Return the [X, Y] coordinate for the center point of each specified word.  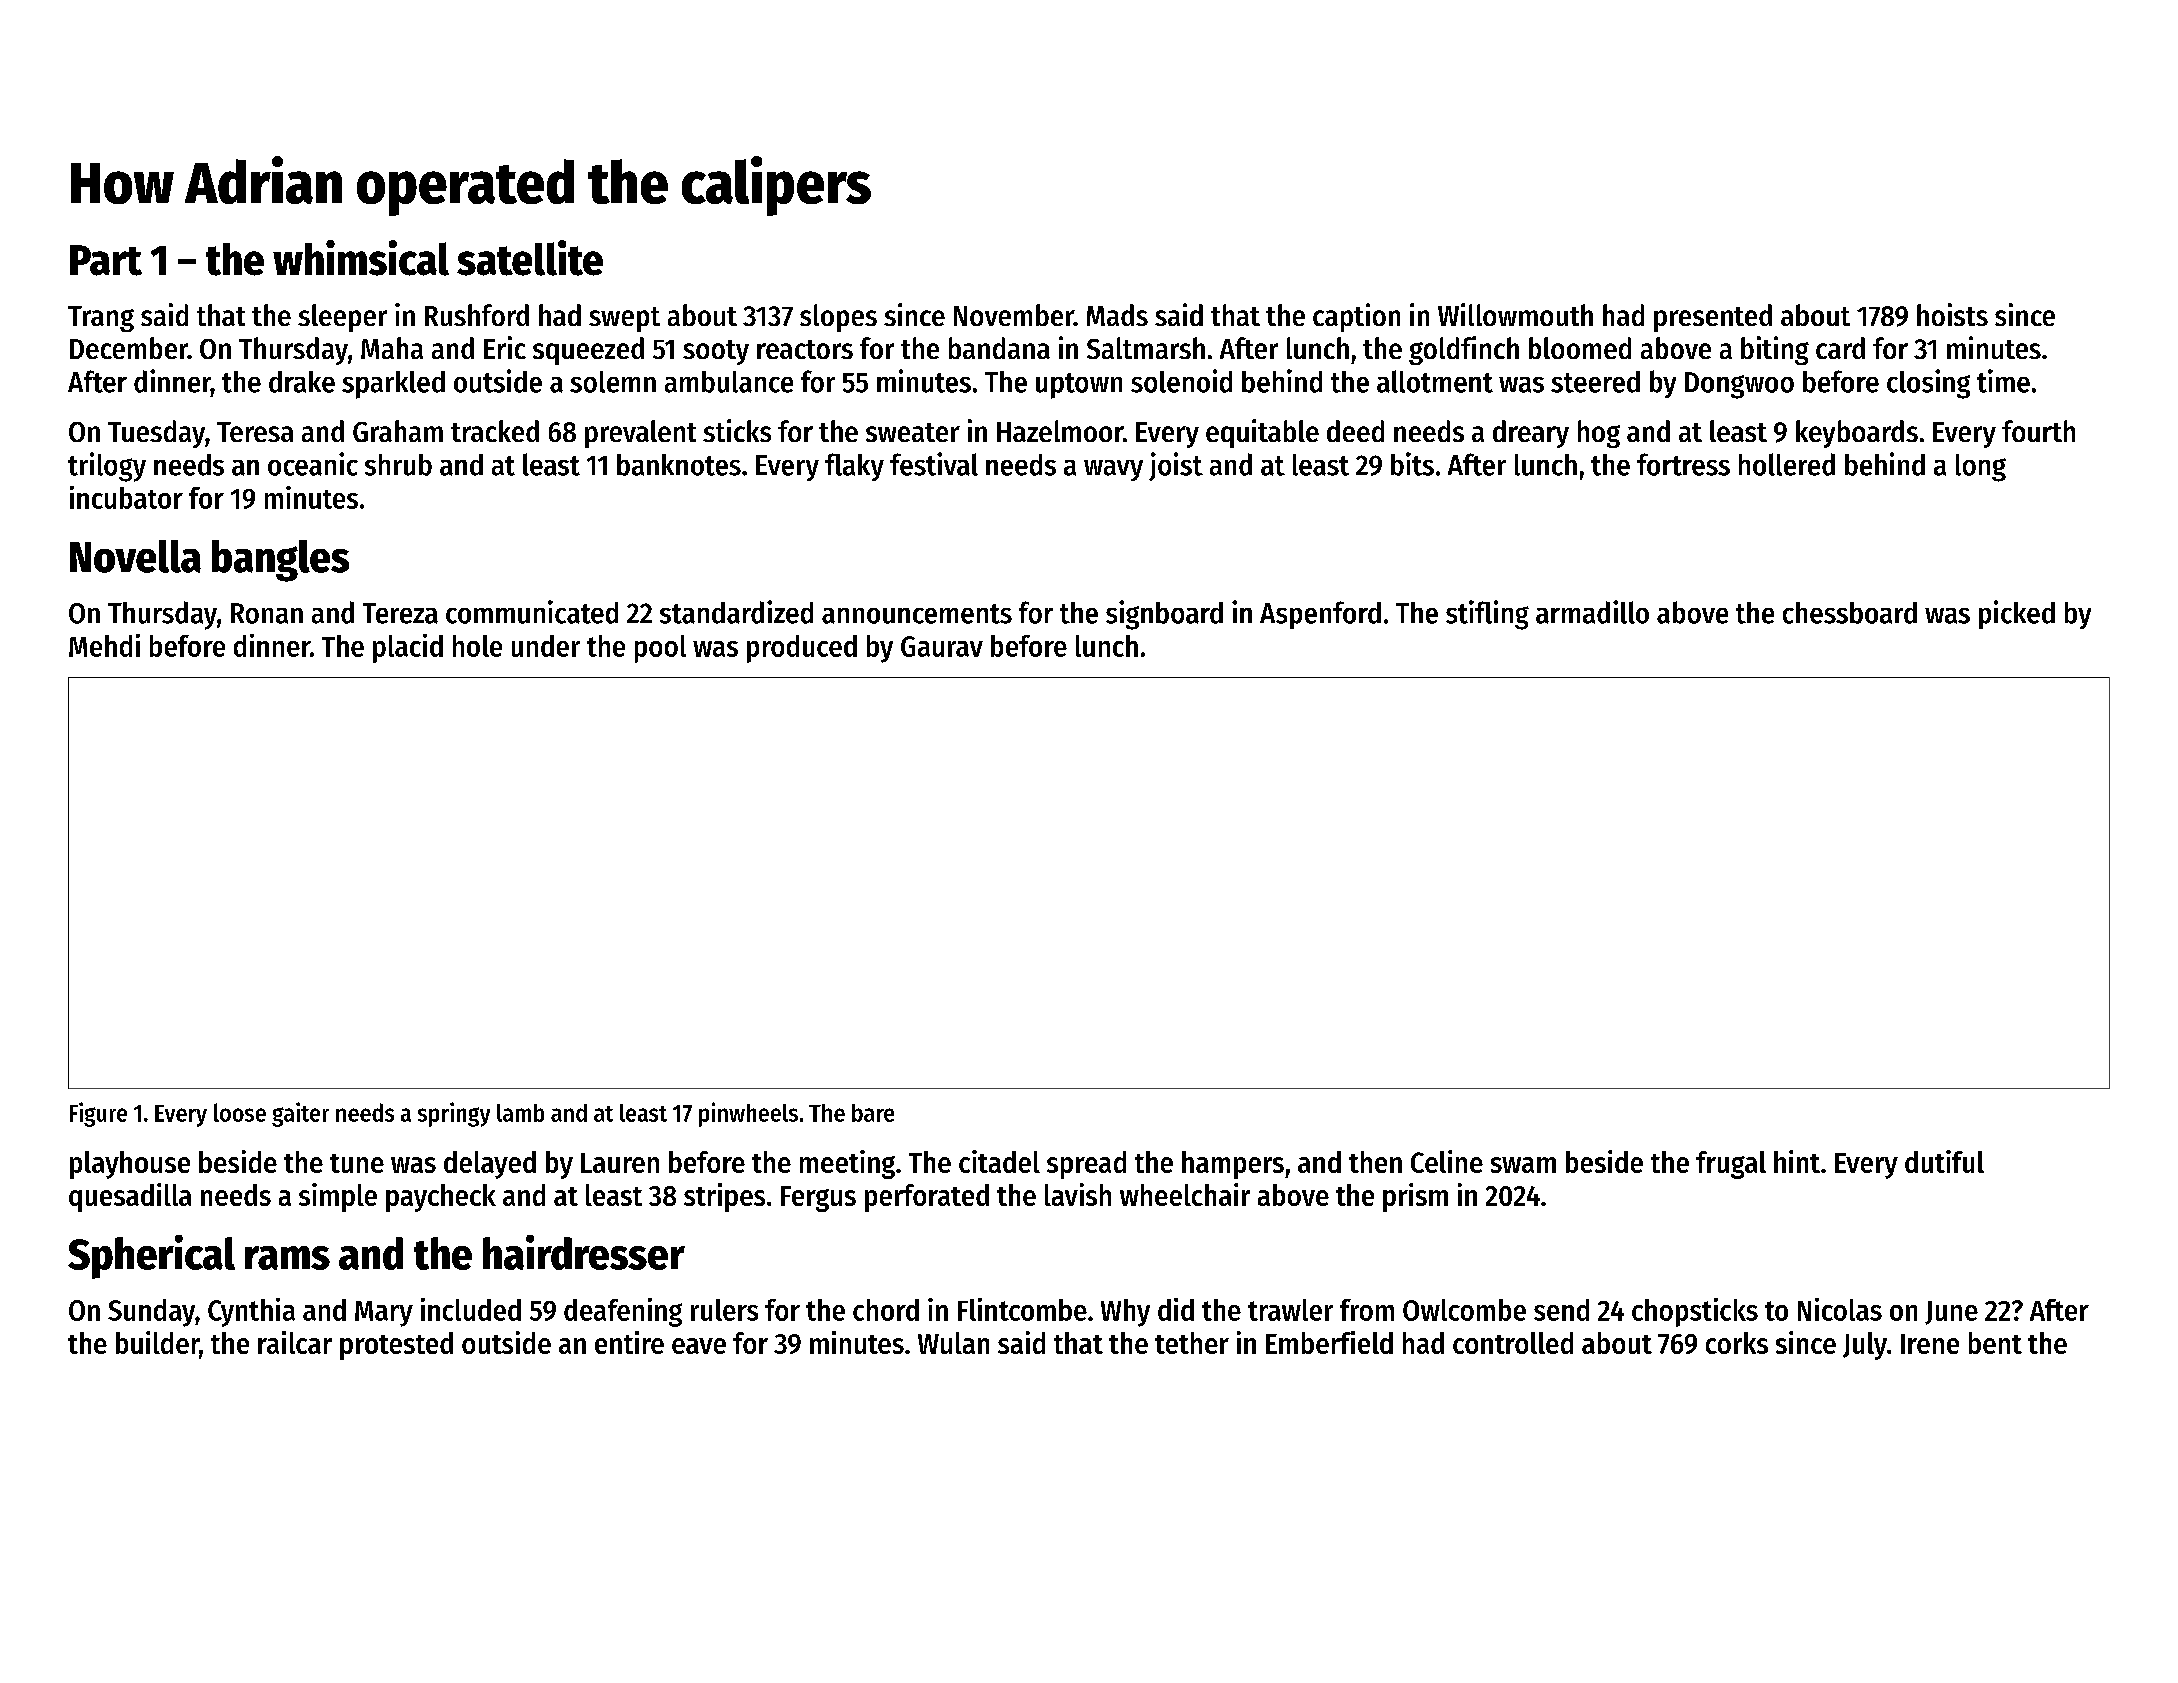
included [471, 1309]
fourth [2038, 431]
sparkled [393, 385]
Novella [135, 556]
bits [1412, 464]
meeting [847, 1164]
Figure [98, 1114]
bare [873, 1113]
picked [2017, 614]
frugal [1731, 1165]
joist [1176, 466]
